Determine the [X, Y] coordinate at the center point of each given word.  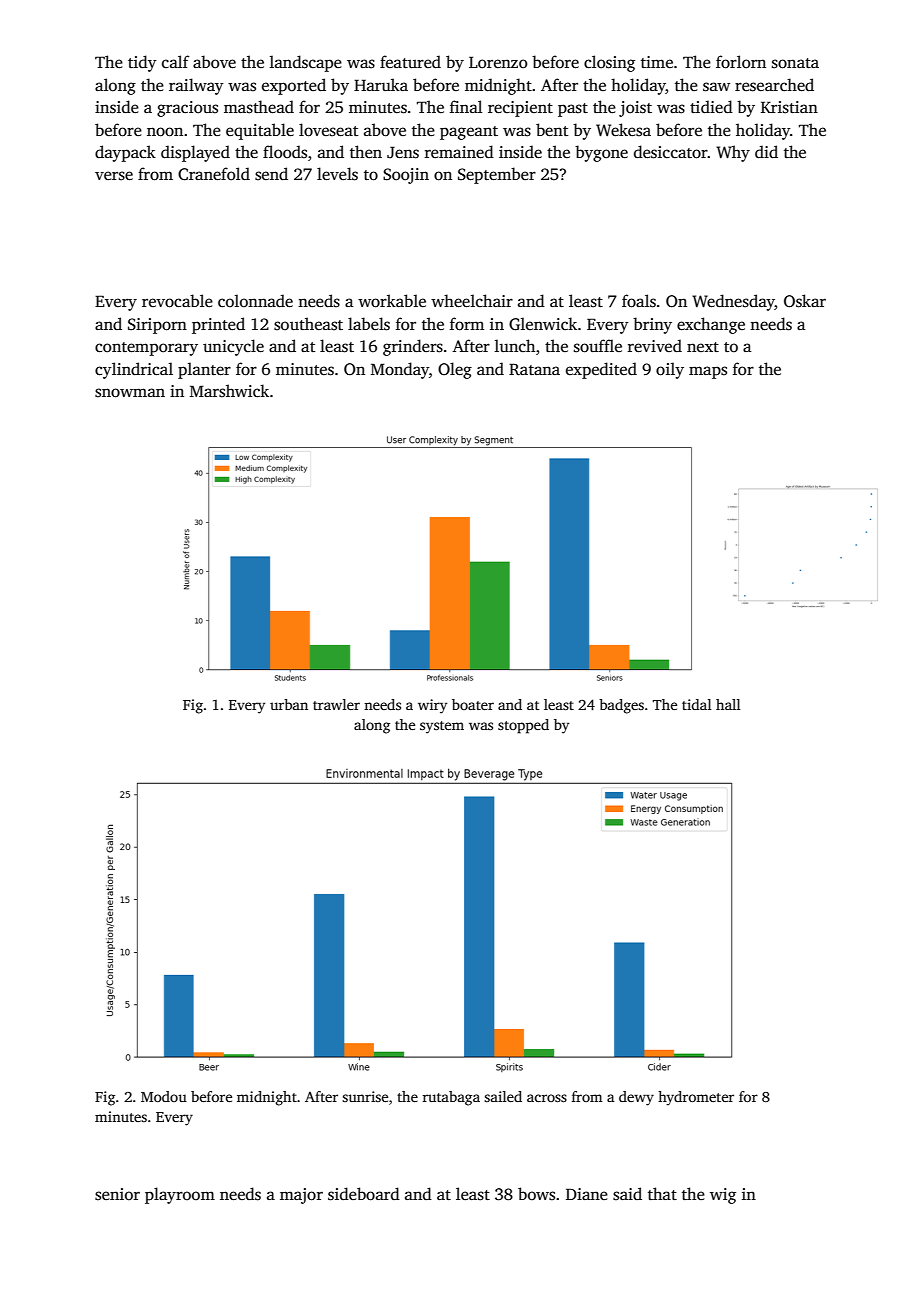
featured [410, 62]
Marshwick [229, 391]
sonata [795, 63]
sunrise [365, 1096]
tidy [142, 63]
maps [708, 372]
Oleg [455, 370]
